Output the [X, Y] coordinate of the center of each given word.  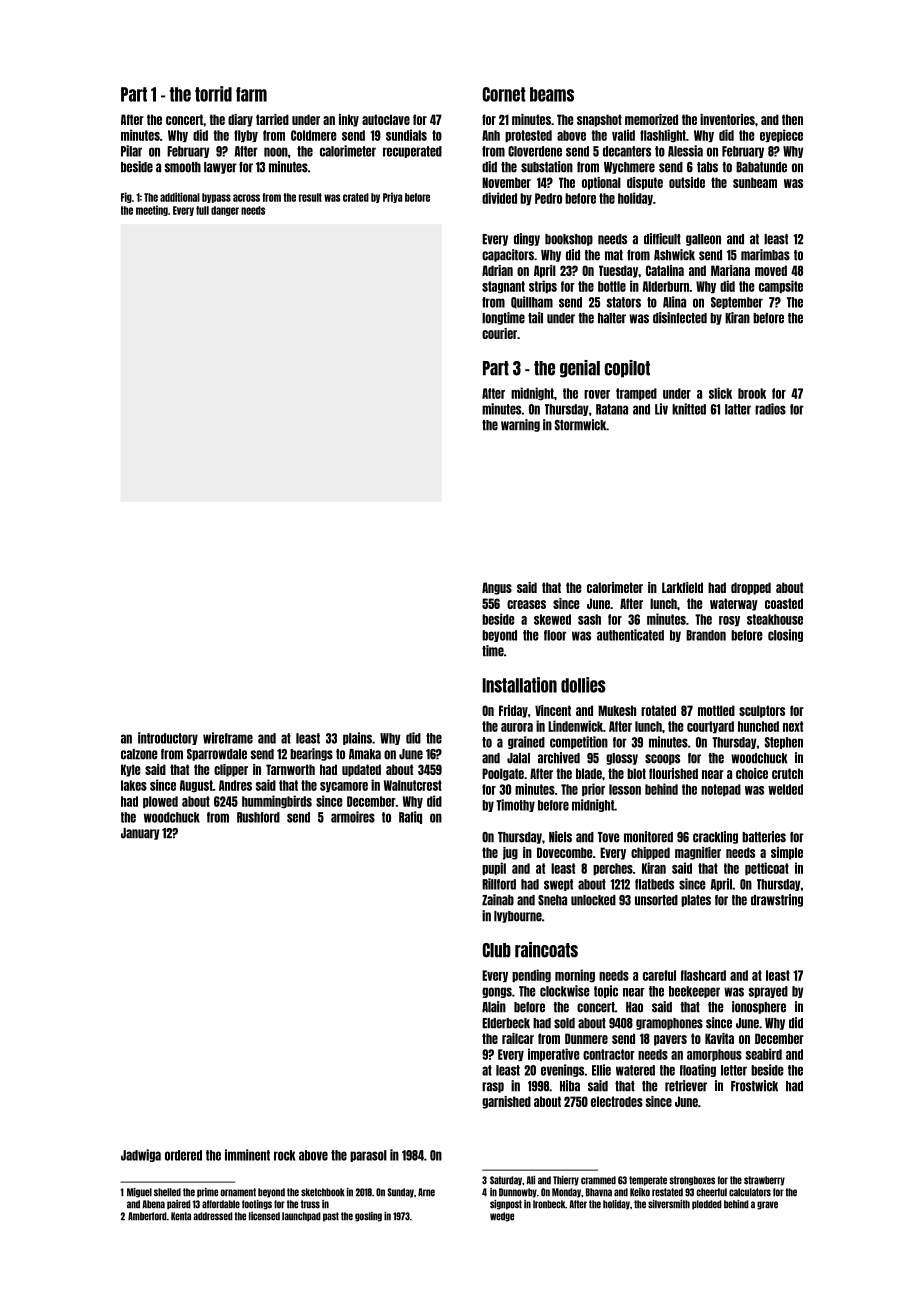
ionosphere [759, 1007]
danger [225, 211]
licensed [264, 1216]
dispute [645, 183]
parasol [368, 1156]
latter [738, 409]
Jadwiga [141, 1155]
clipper [231, 770]
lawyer [220, 168]
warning [520, 425]
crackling [715, 837]
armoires [353, 817]
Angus [497, 588]
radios [770, 409]
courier [499, 333]
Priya [392, 197]
